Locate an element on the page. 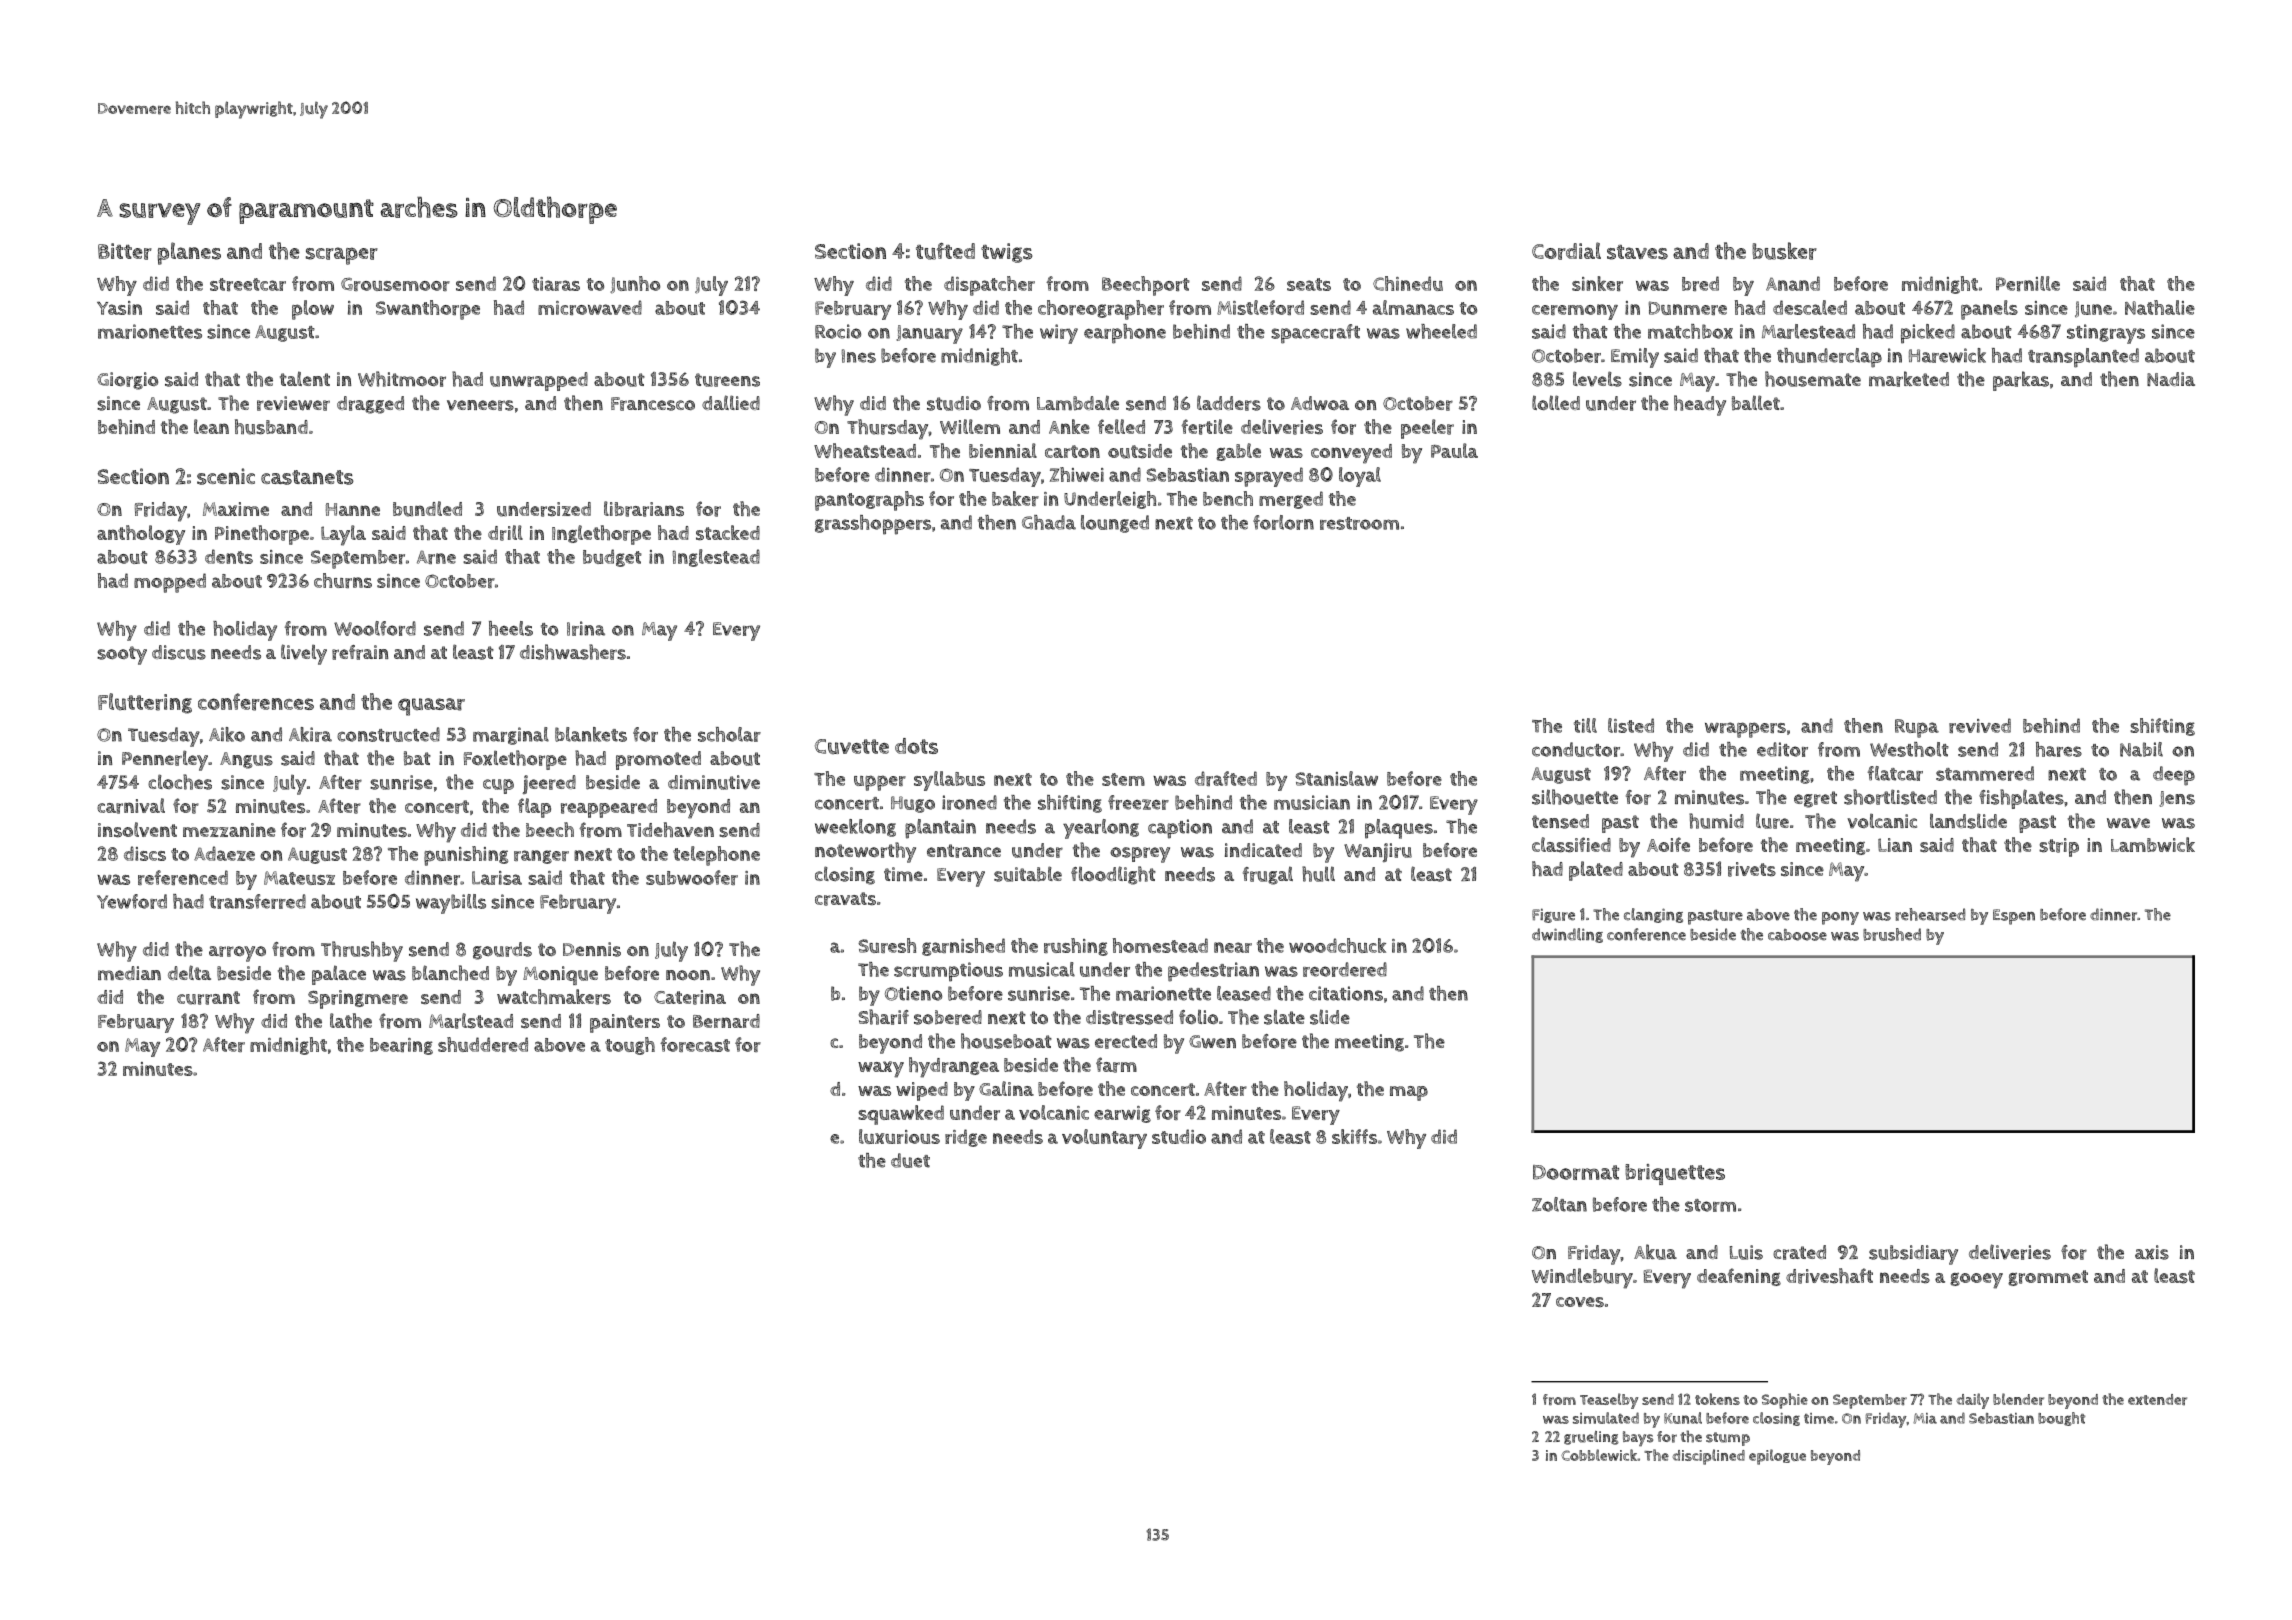 The width and height of the page is (2292, 1620). busker is located at coordinates (1784, 251).
